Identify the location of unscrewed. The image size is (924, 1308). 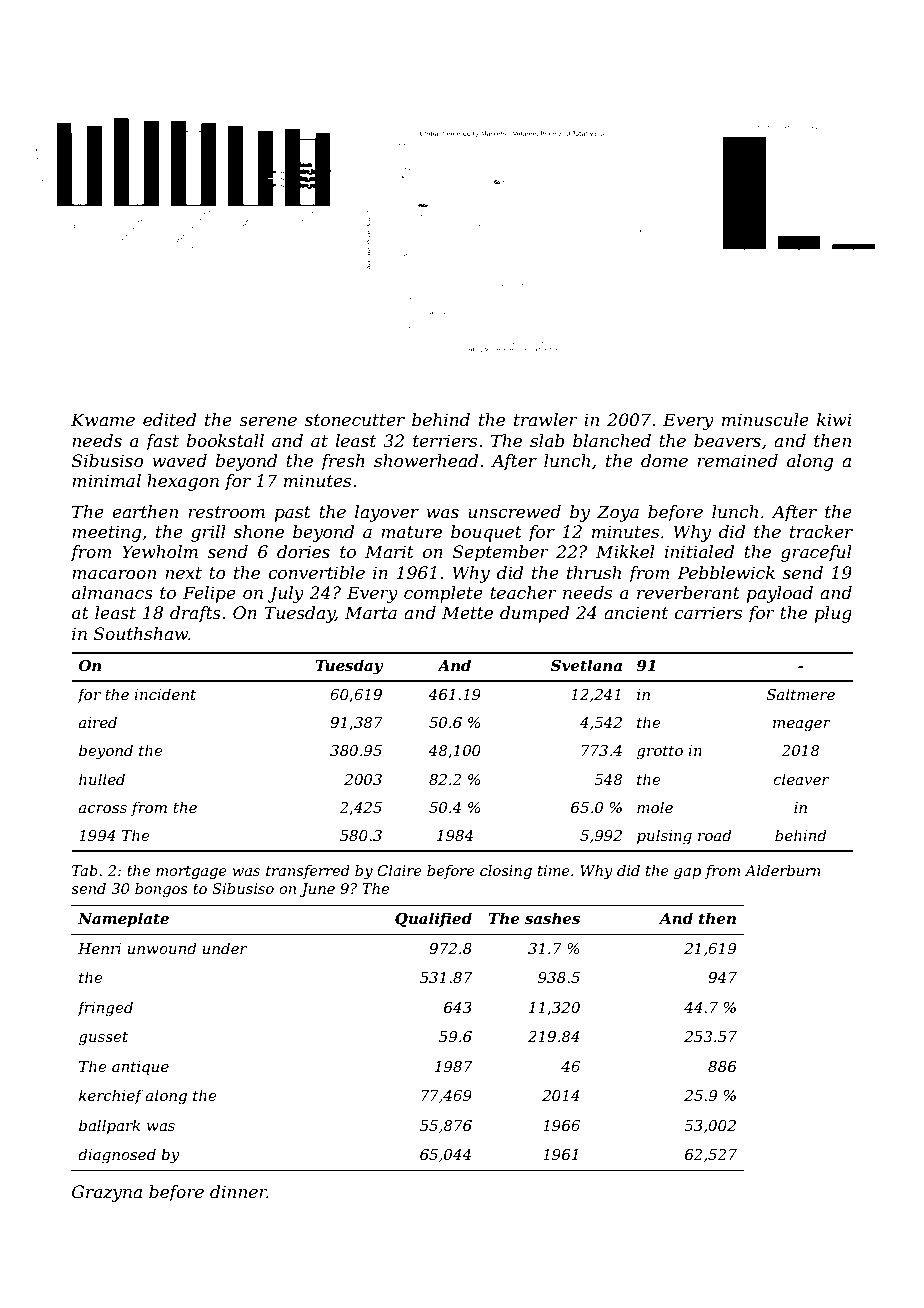
(514, 511).
